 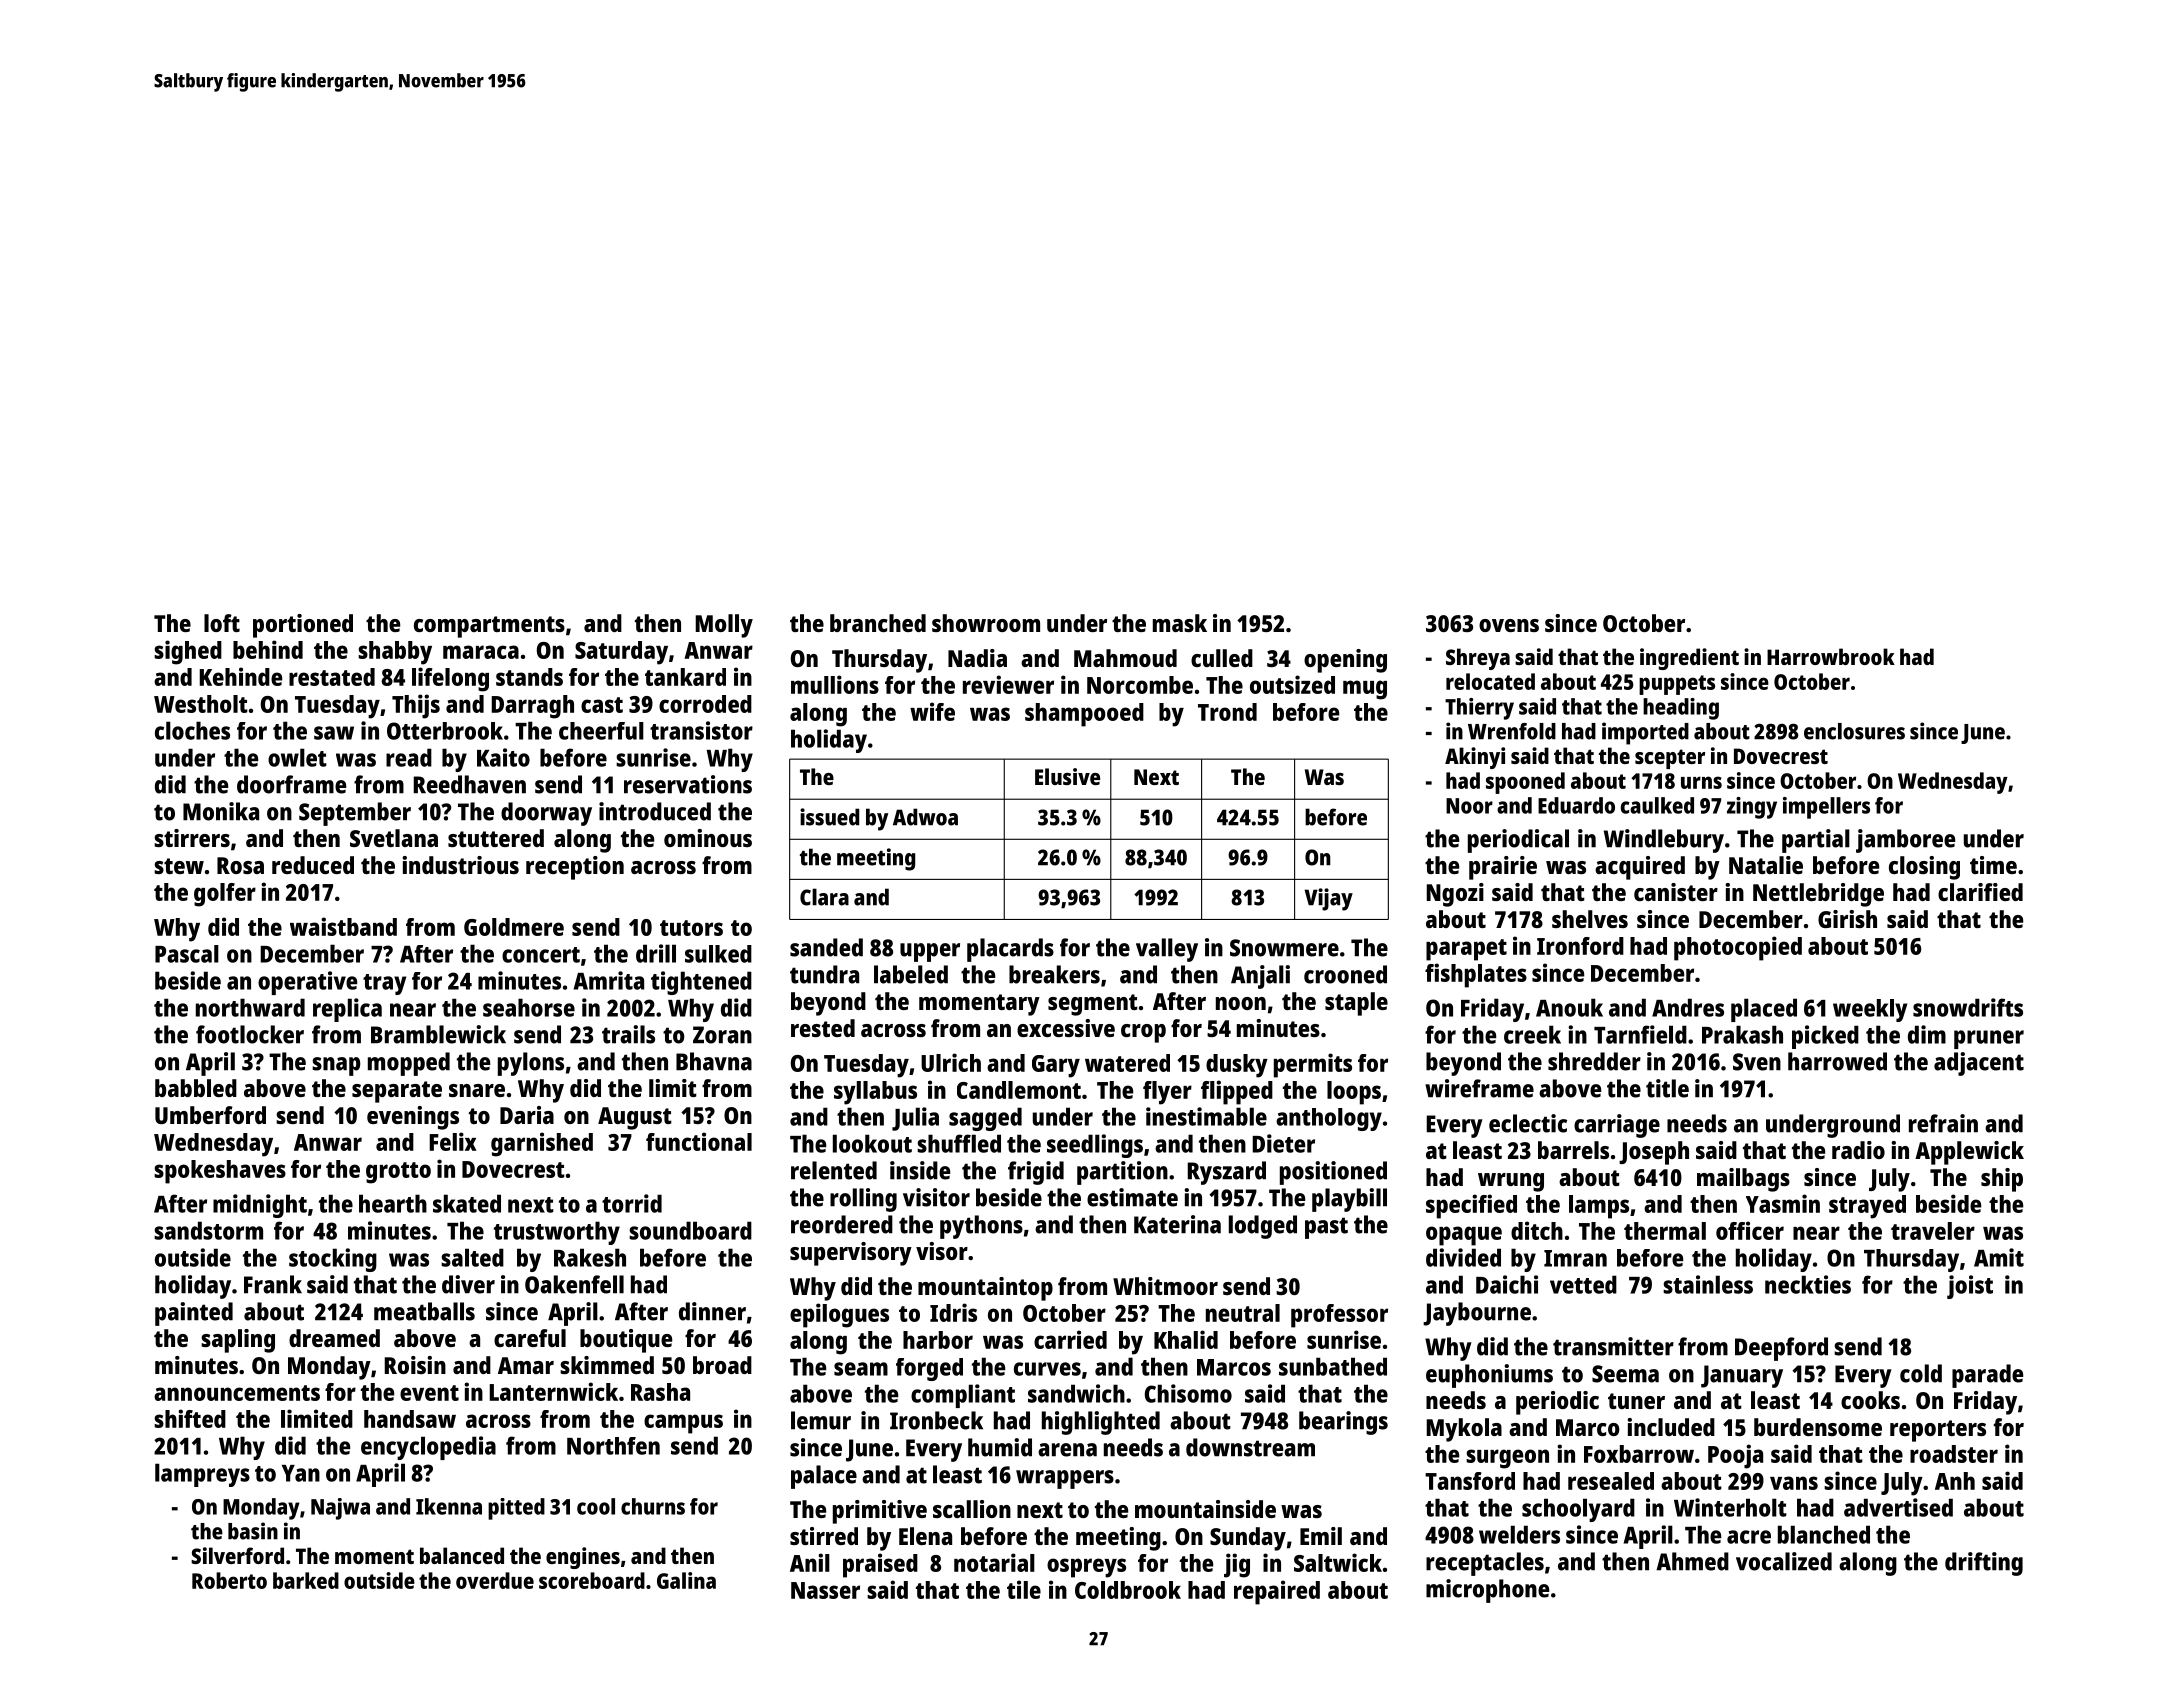 What do you see at coordinates (1681, 709) in the image?
I see `heading` at bounding box center [1681, 709].
